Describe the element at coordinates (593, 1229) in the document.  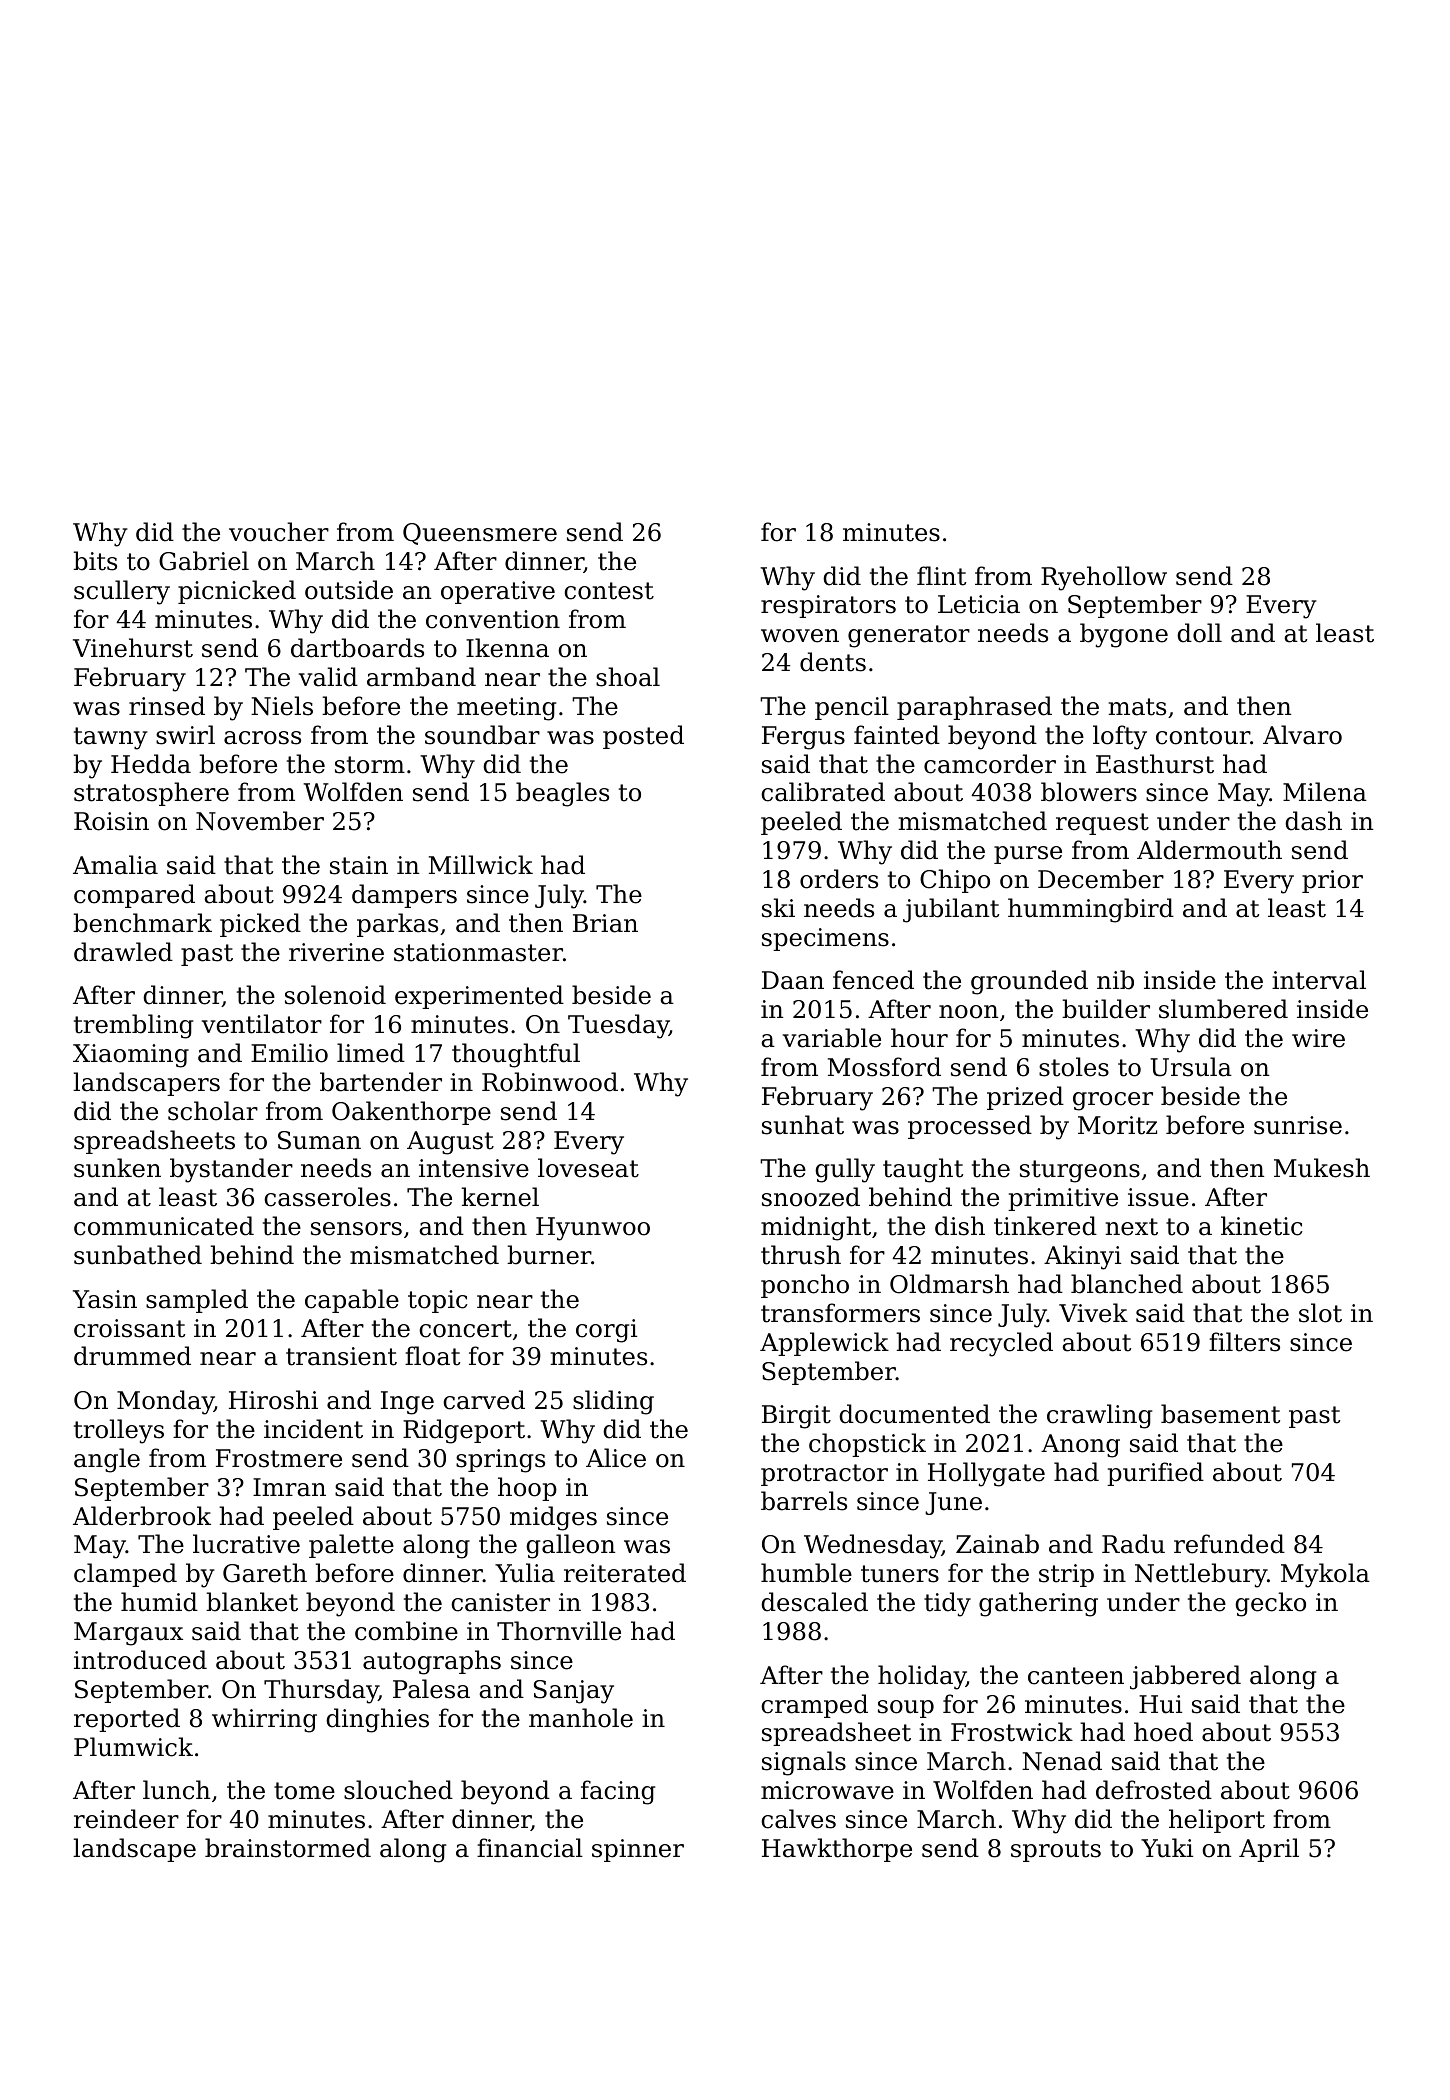
I see `Hyunwoo` at that location.
